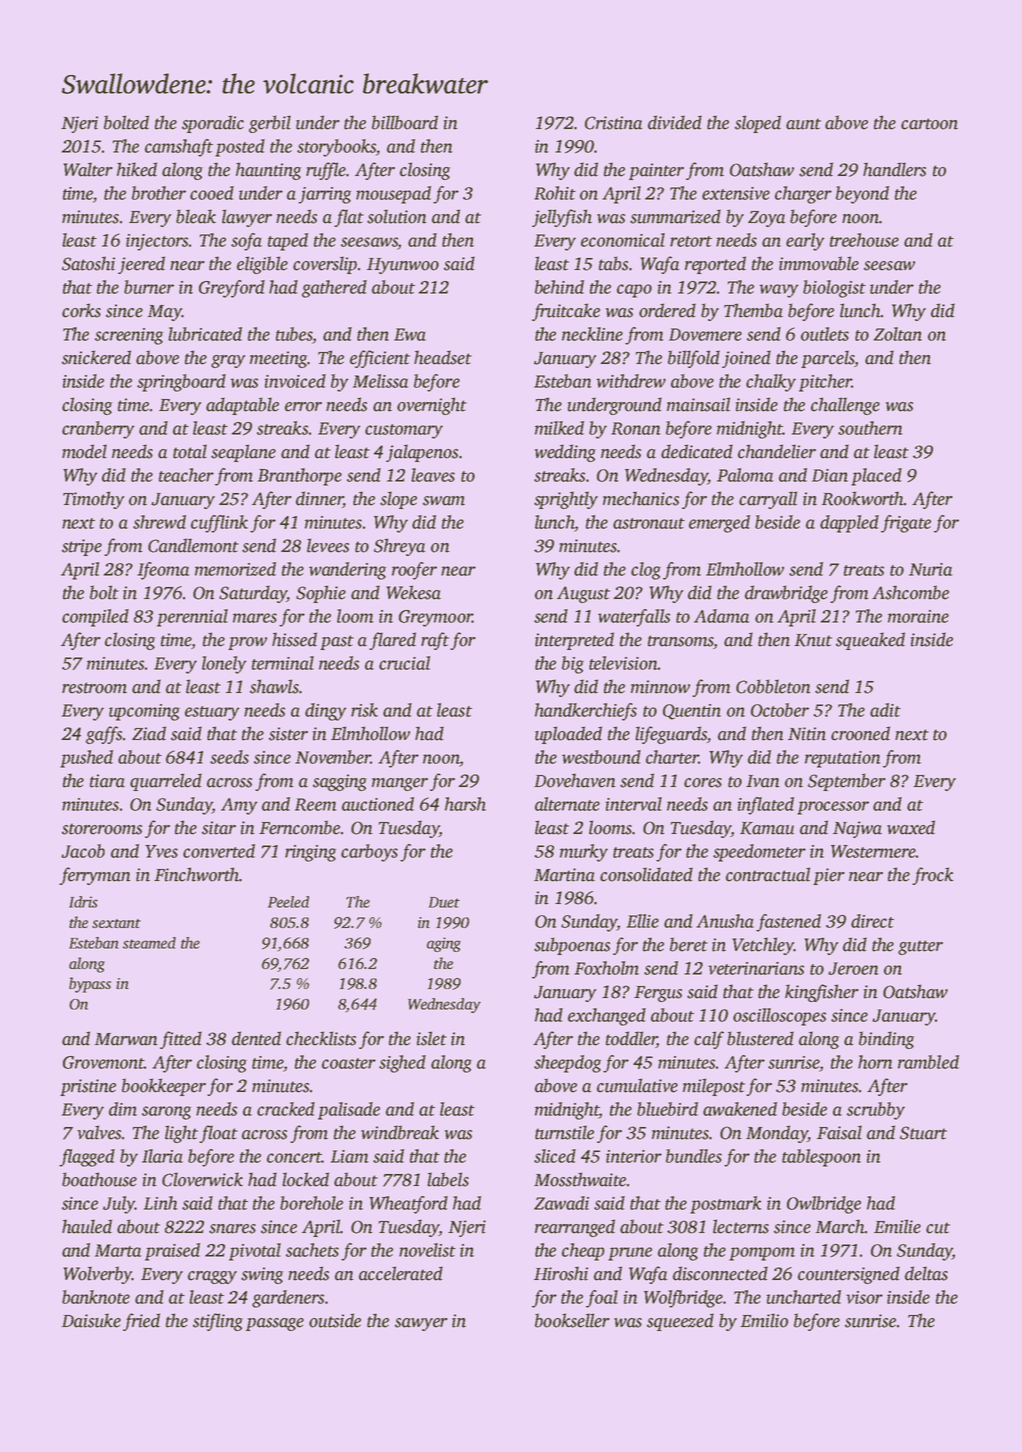 The image size is (1022, 1452). I want to click on hauled, so click(87, 1226).
